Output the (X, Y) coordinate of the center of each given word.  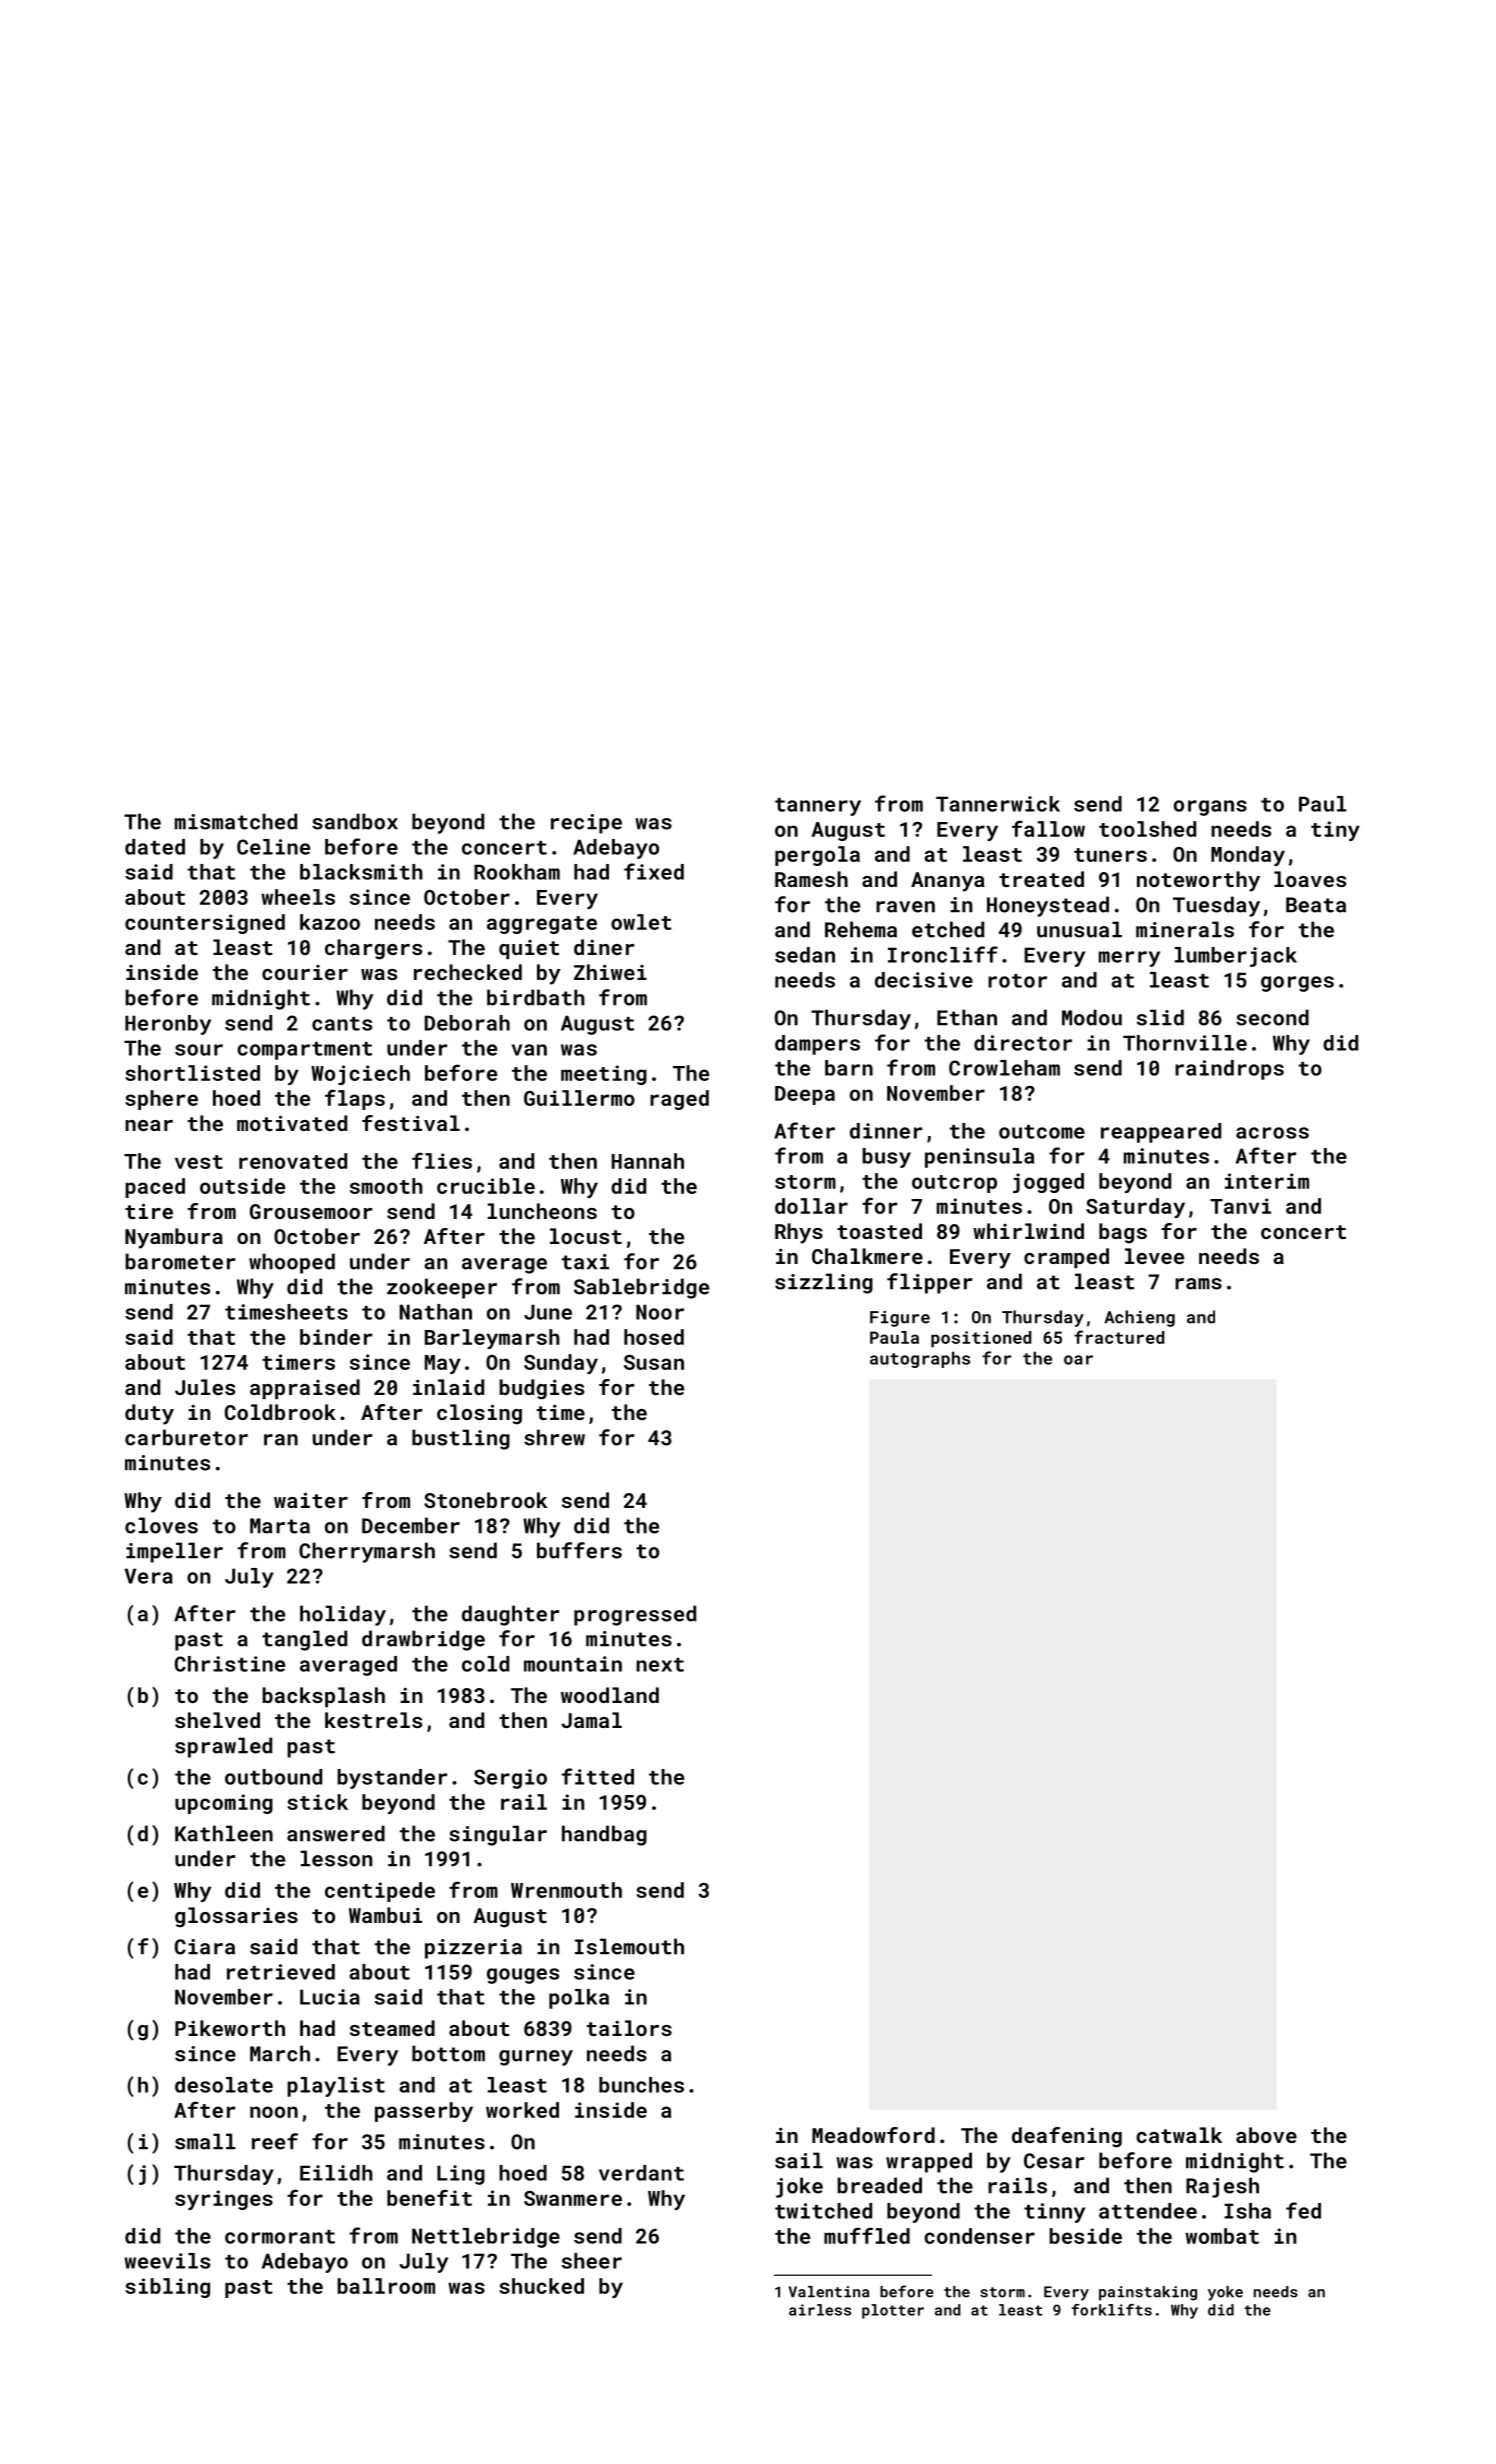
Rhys (799, 1233)
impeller (174, 1552)
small (205, 2141)
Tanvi (1240, 1206)
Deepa (805, 1095)
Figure (900, 1319)
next (660, 1665)
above (1266, 2135)
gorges (1297, 984)
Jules (205, 1387)
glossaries (236, 1917)
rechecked (468, 972)
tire (149, 1211)
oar (1078, 1360)
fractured (1119, 1337)
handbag (604, 1835)
